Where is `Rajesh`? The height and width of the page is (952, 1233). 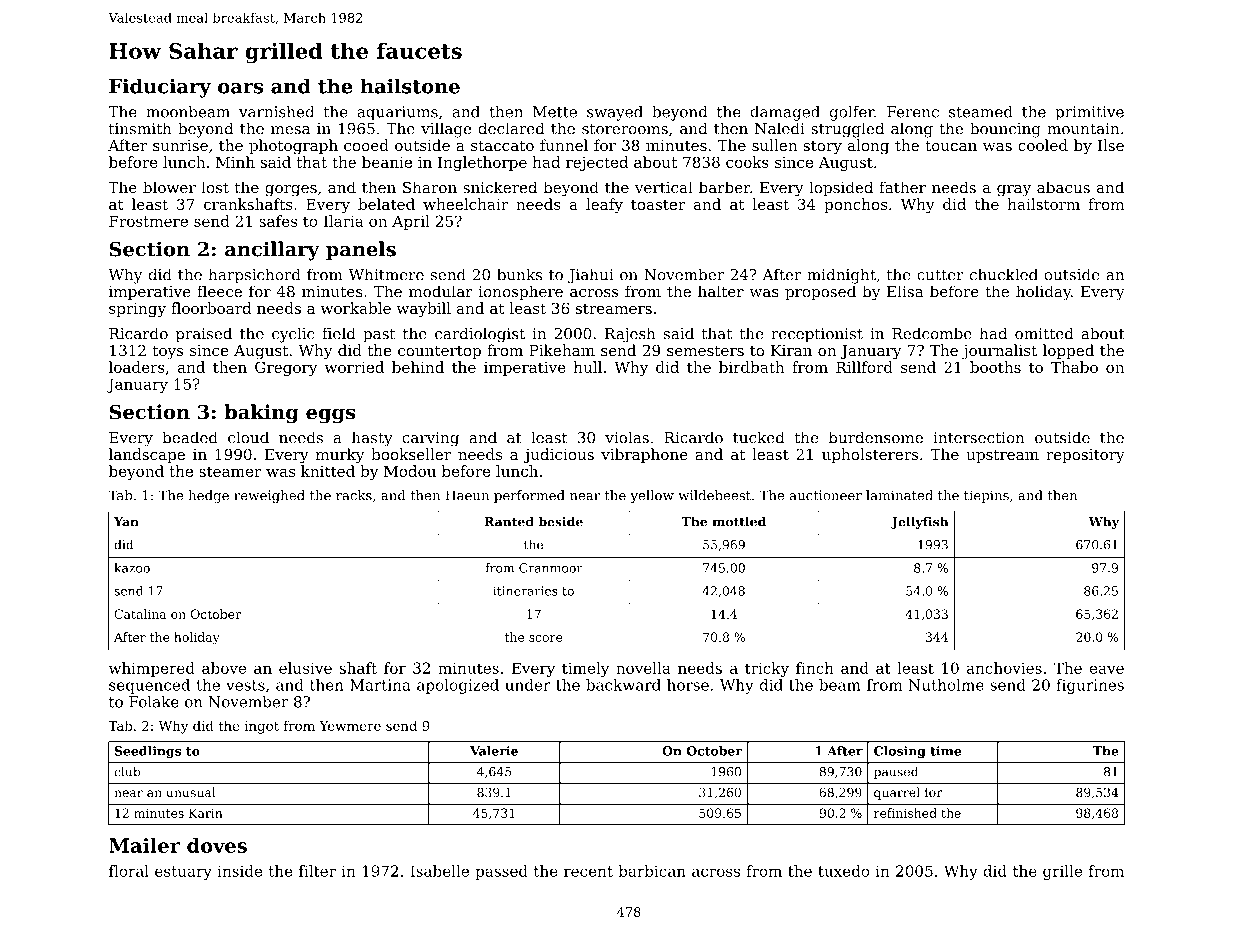 Rajesh is located at coordinates (630, 335).
